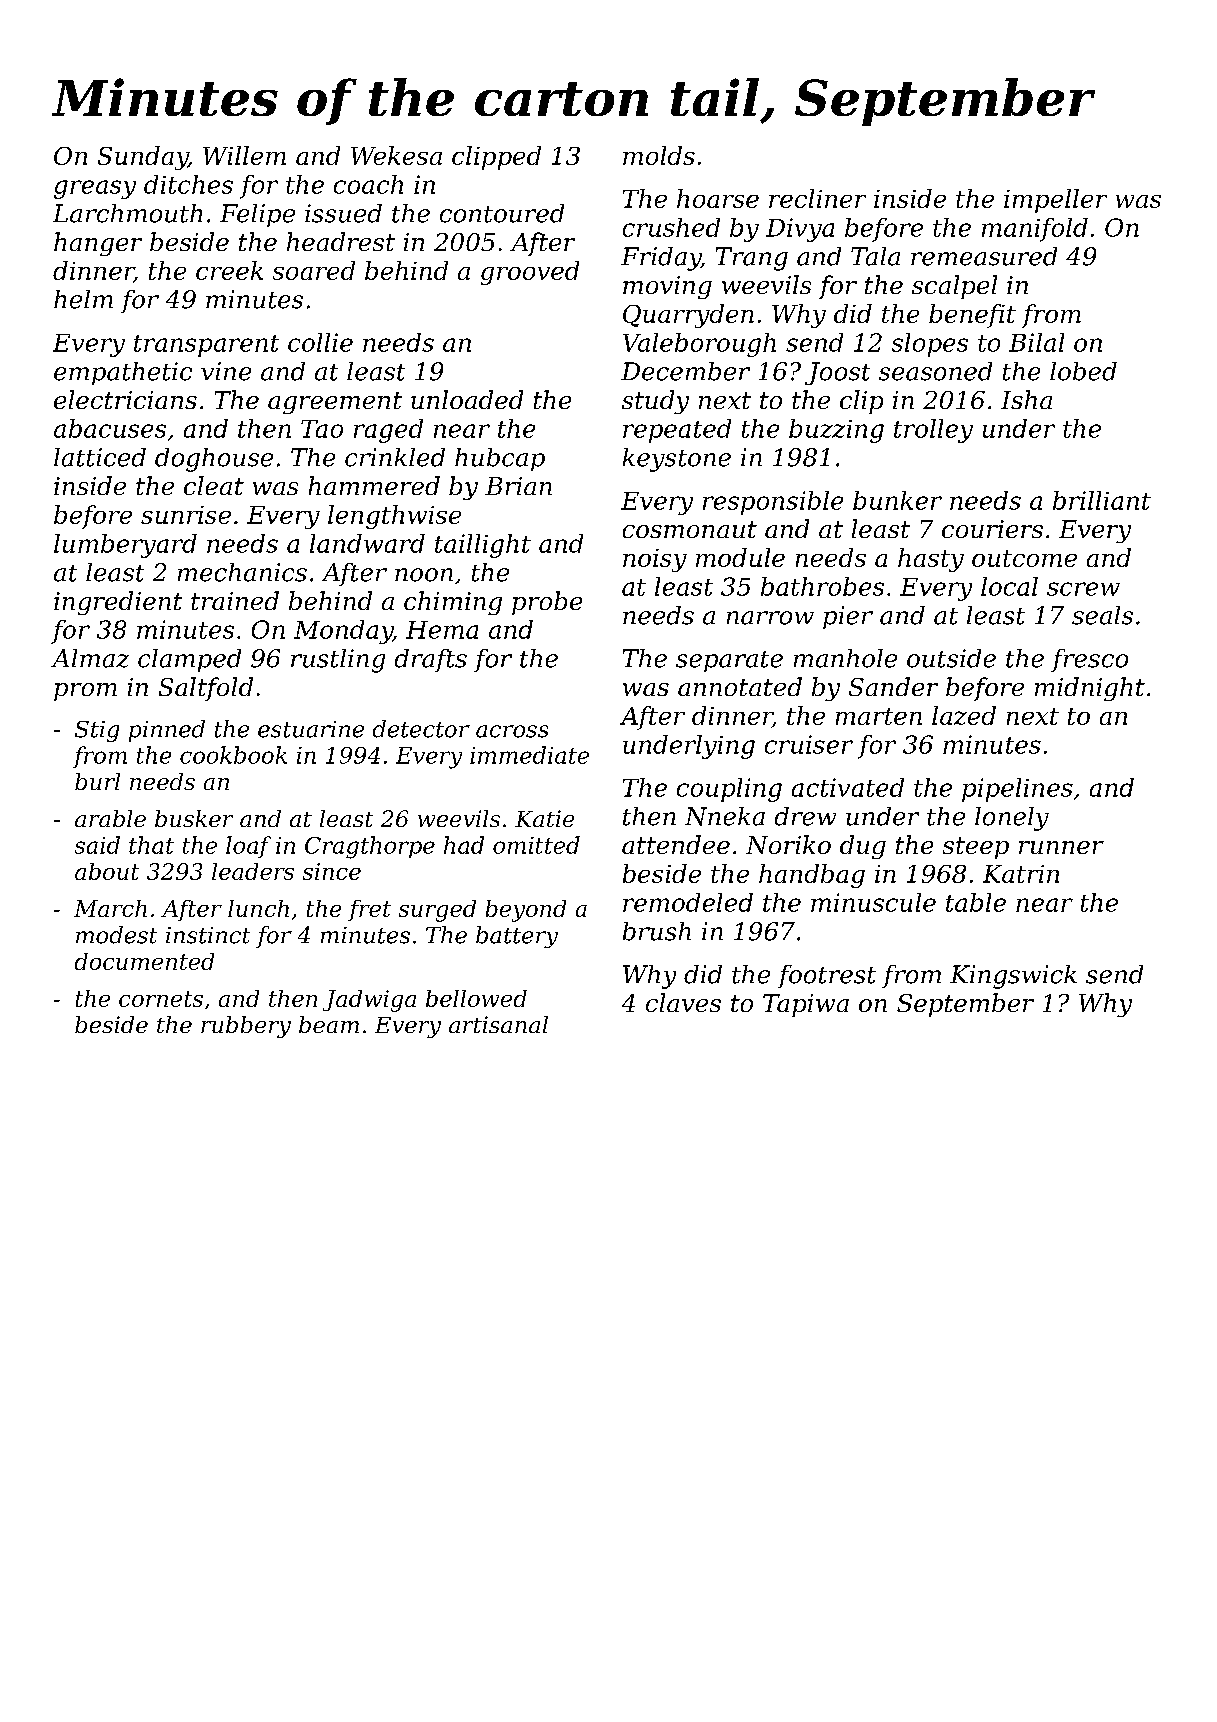  I want to click on sunrise, so click(186, 515).
